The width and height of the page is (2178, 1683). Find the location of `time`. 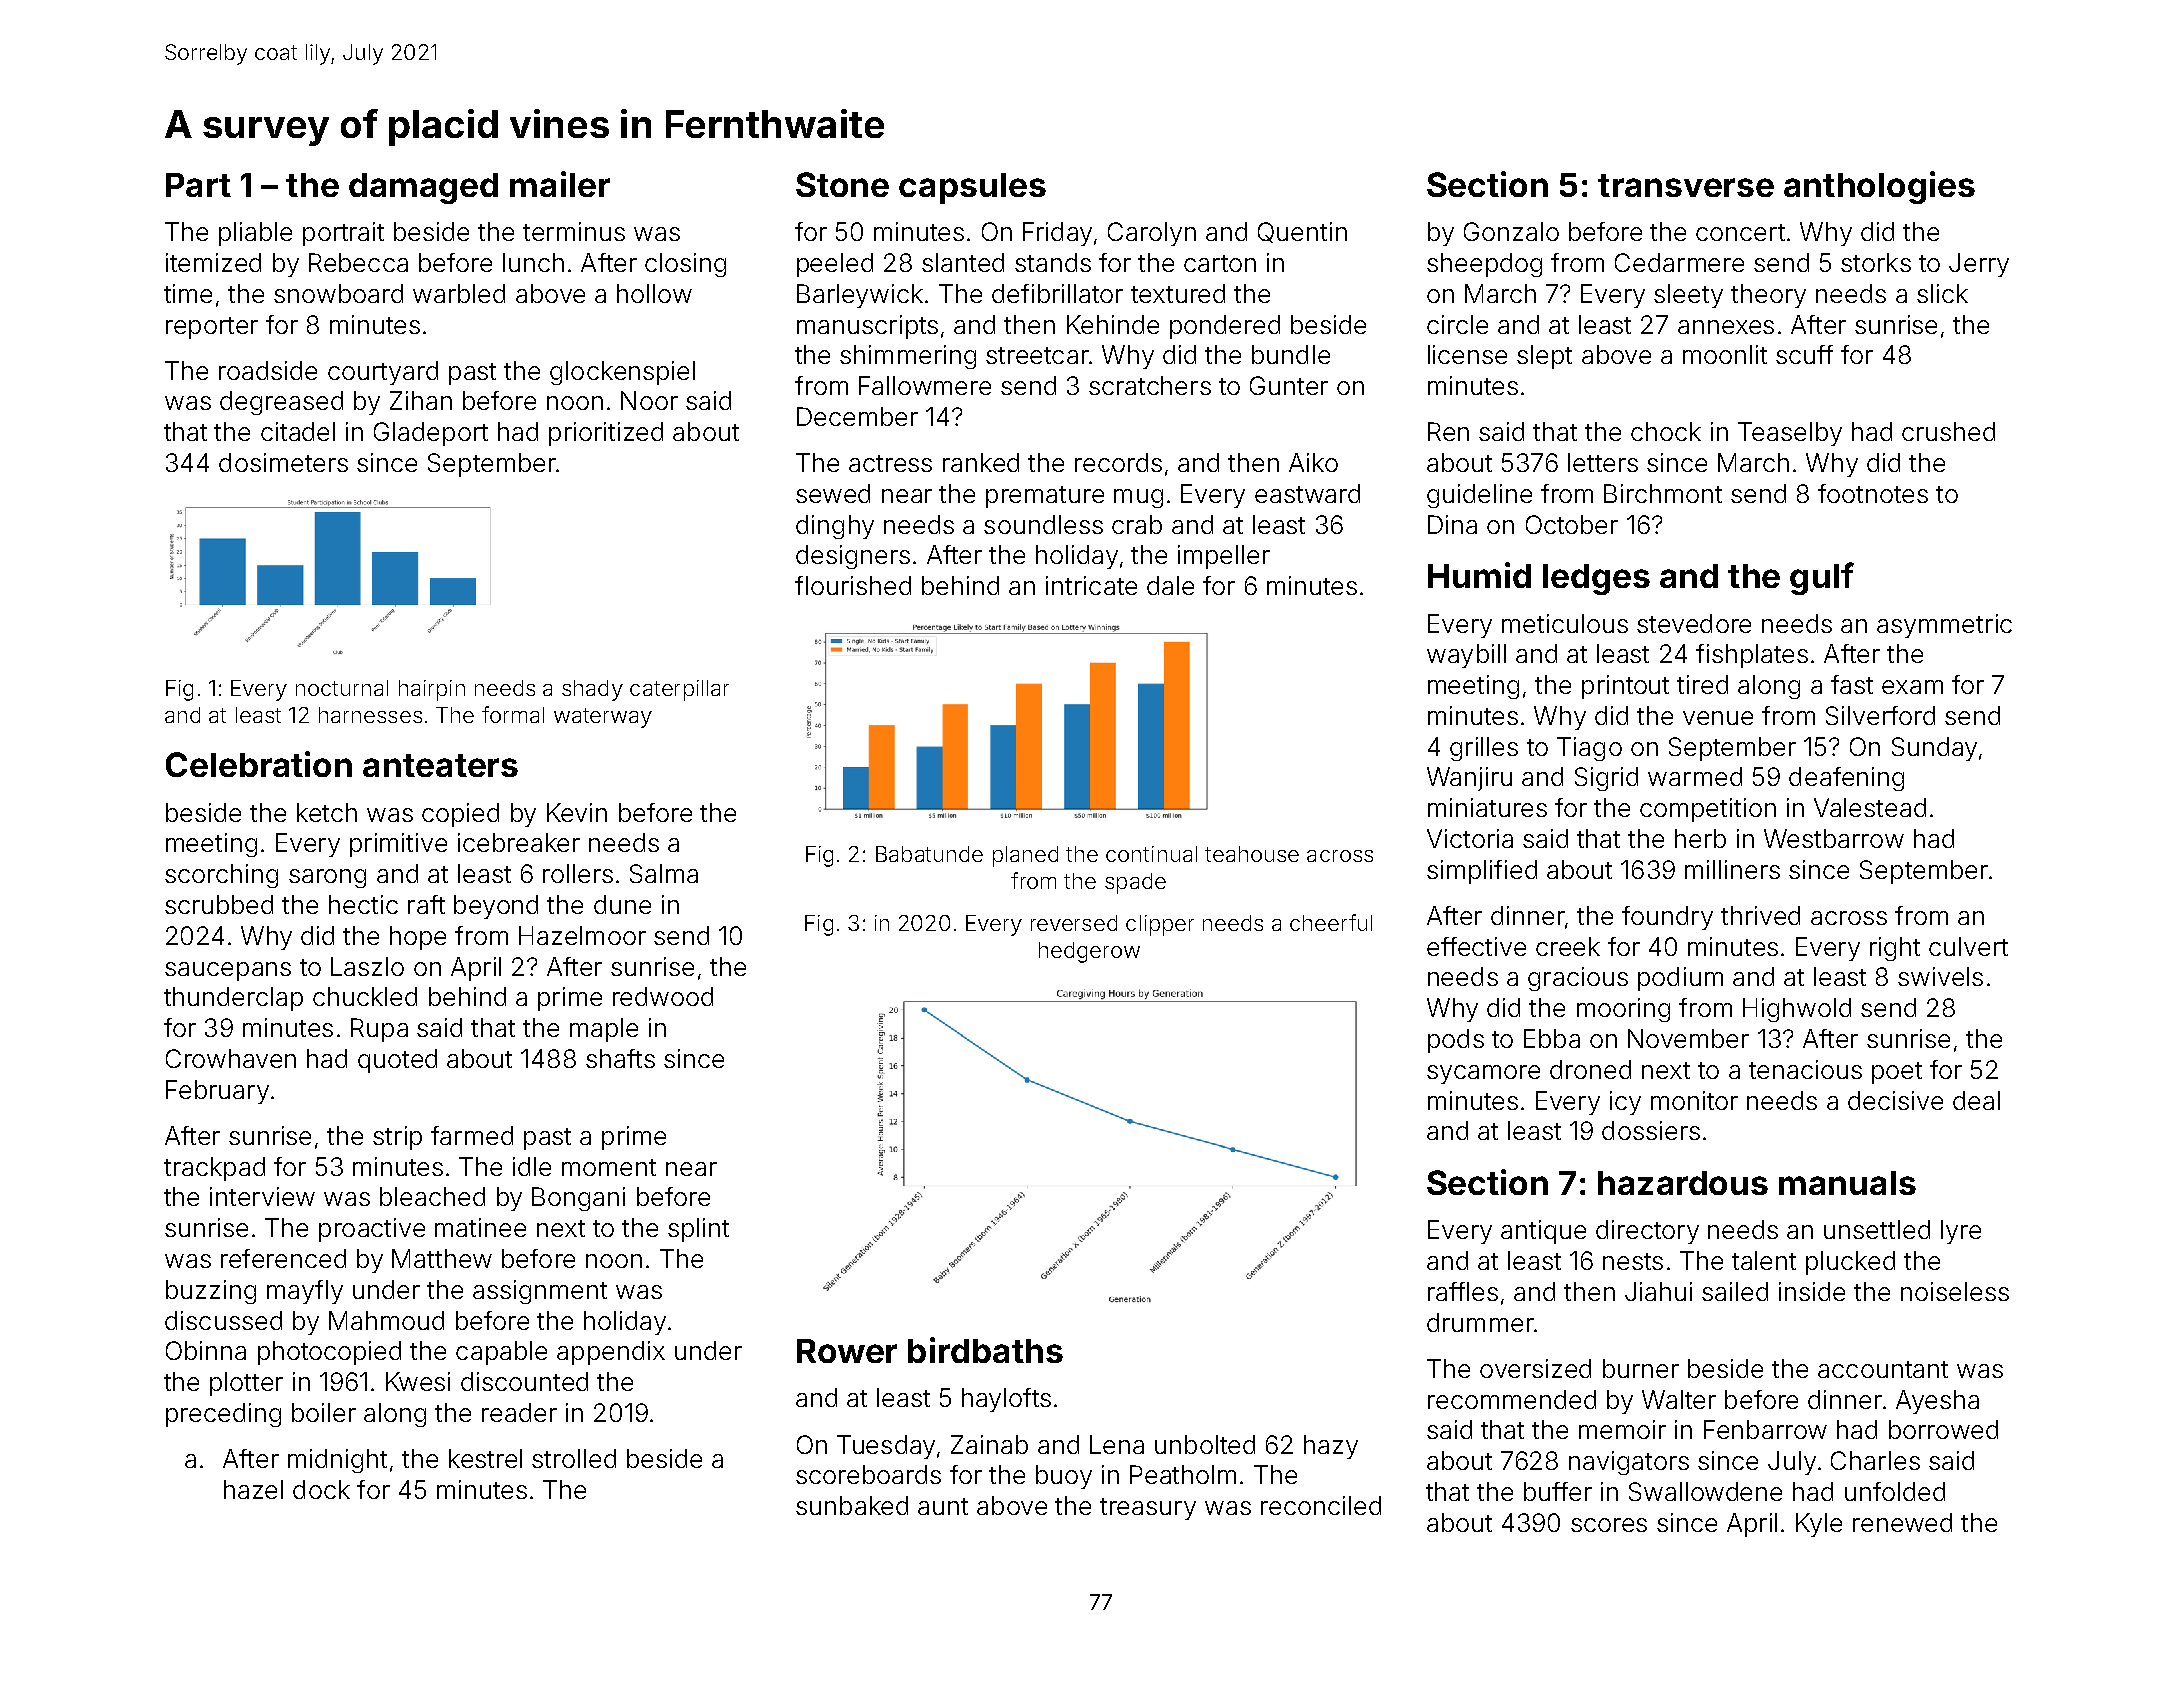

time is located at coordinates (188, 293).
